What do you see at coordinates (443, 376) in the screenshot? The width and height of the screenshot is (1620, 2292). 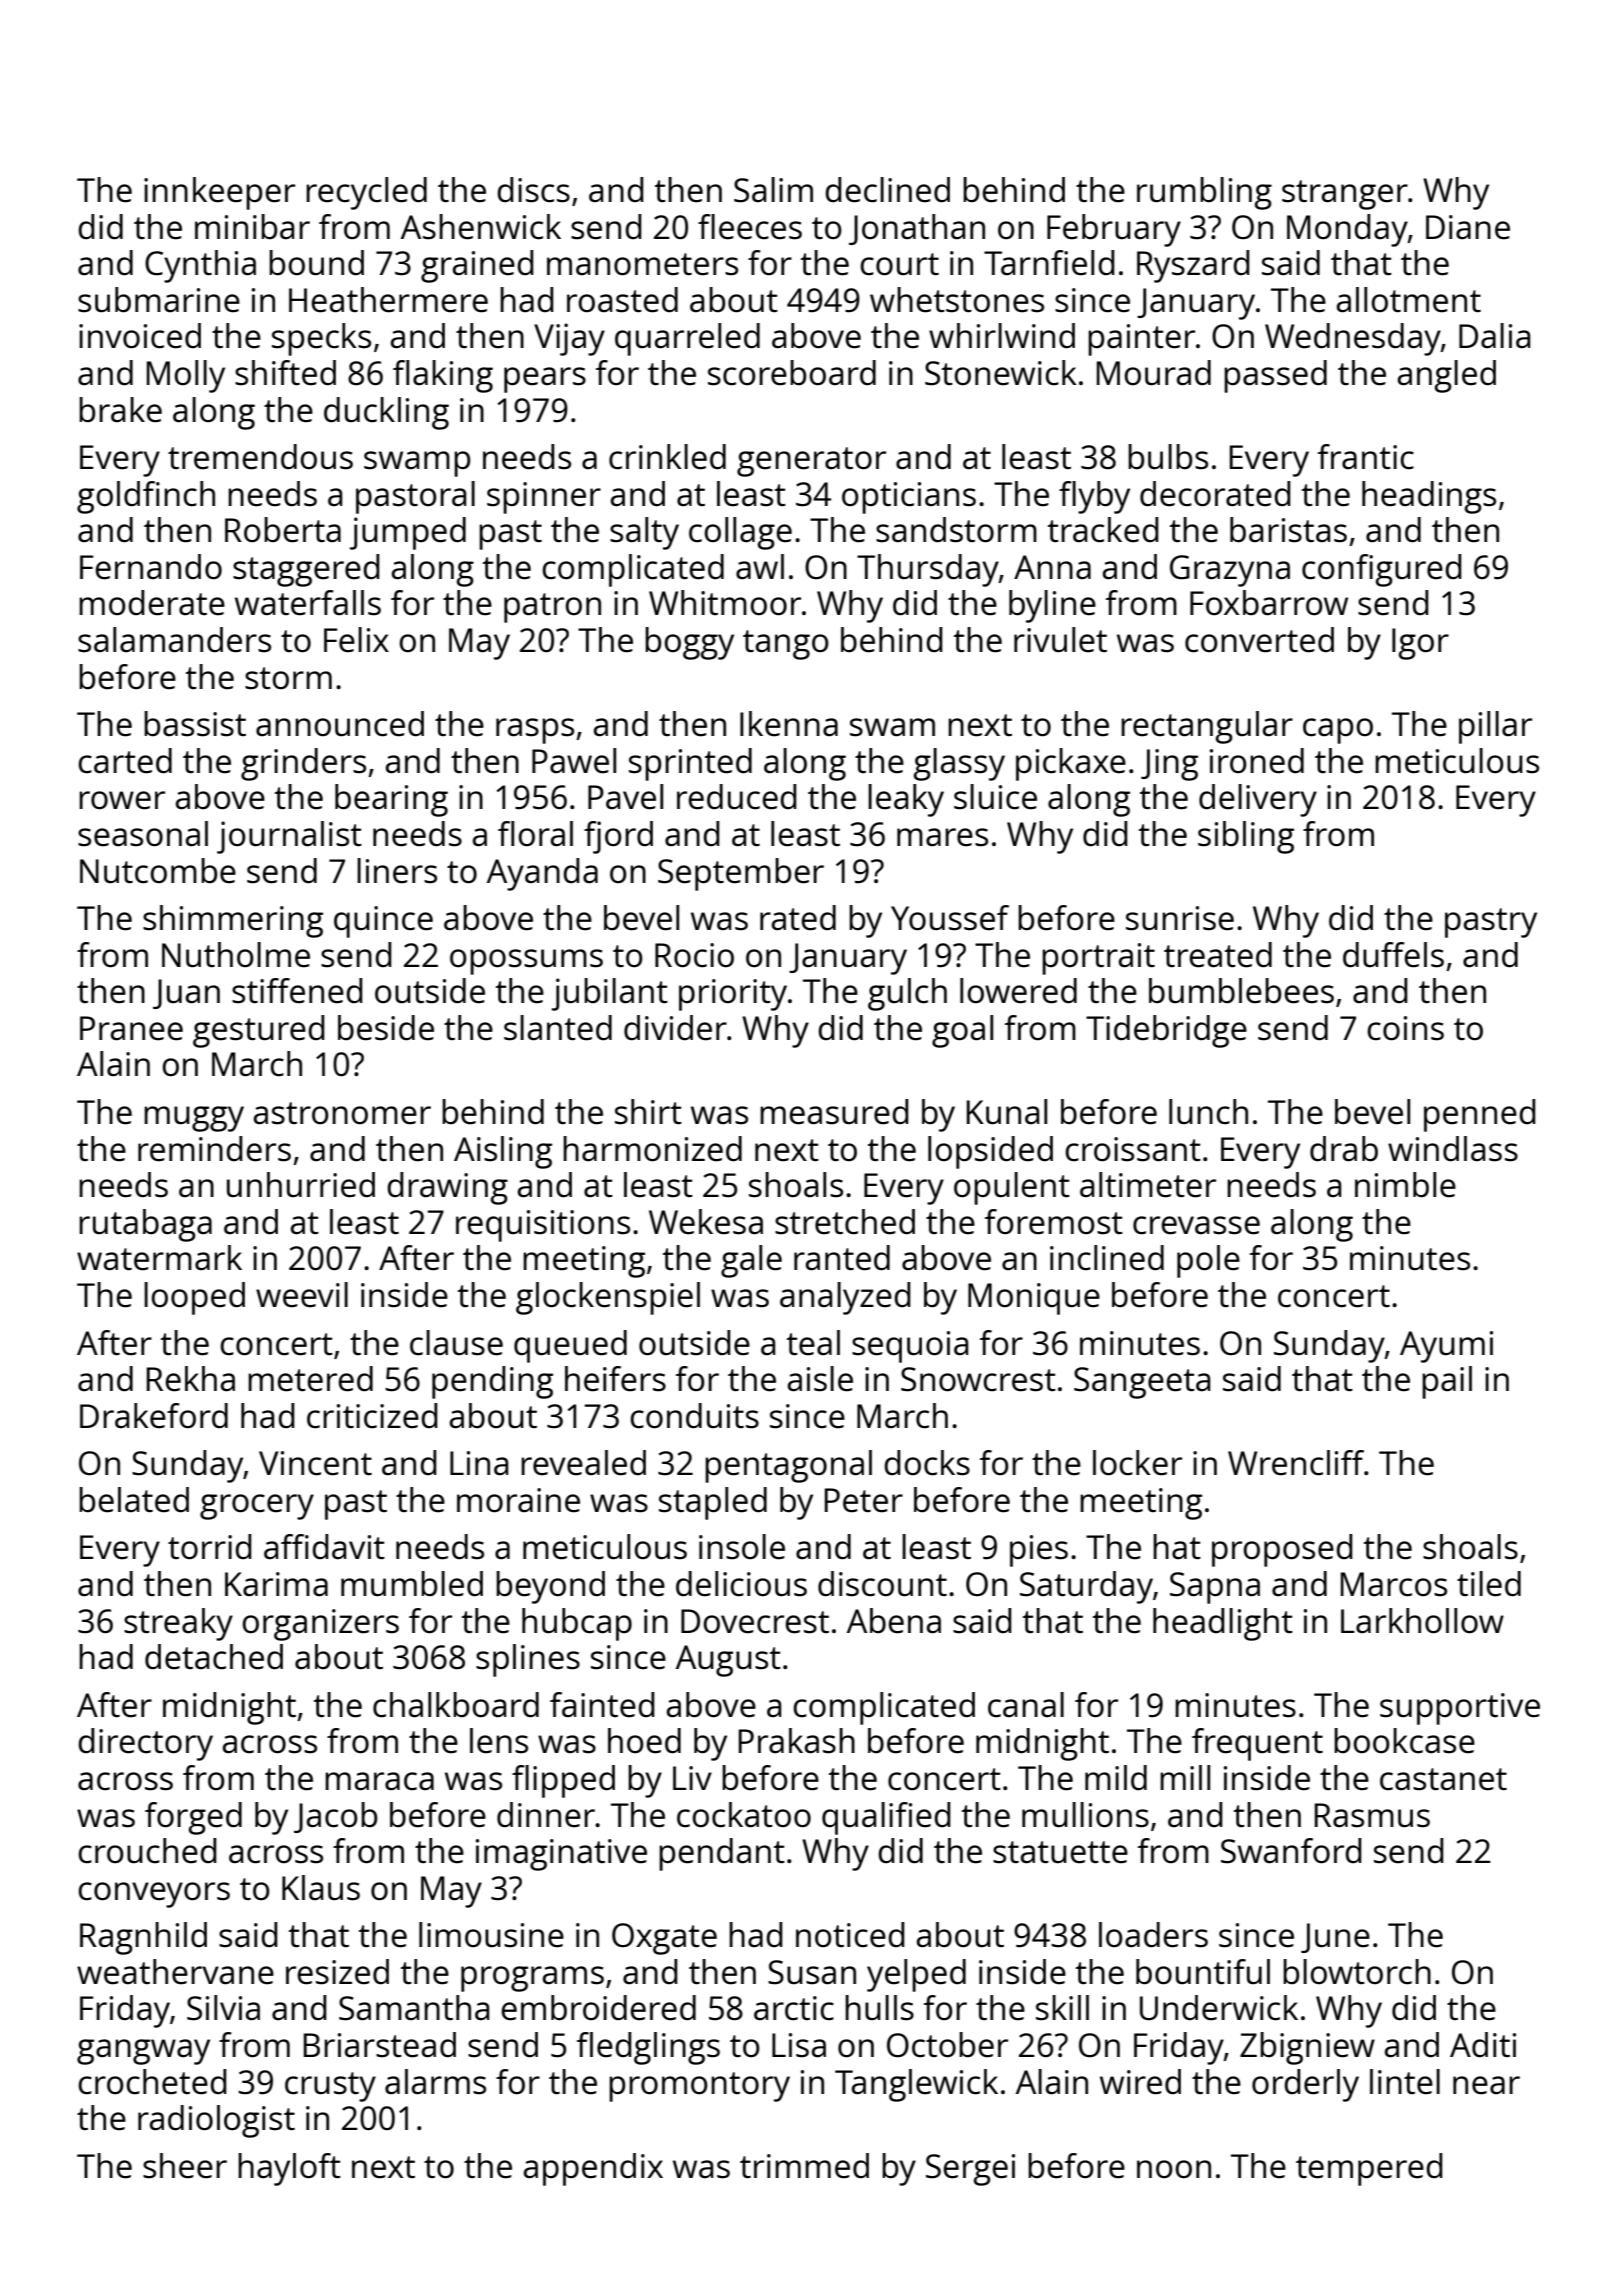 I see `flaking` at bounding box center [443, 376].
